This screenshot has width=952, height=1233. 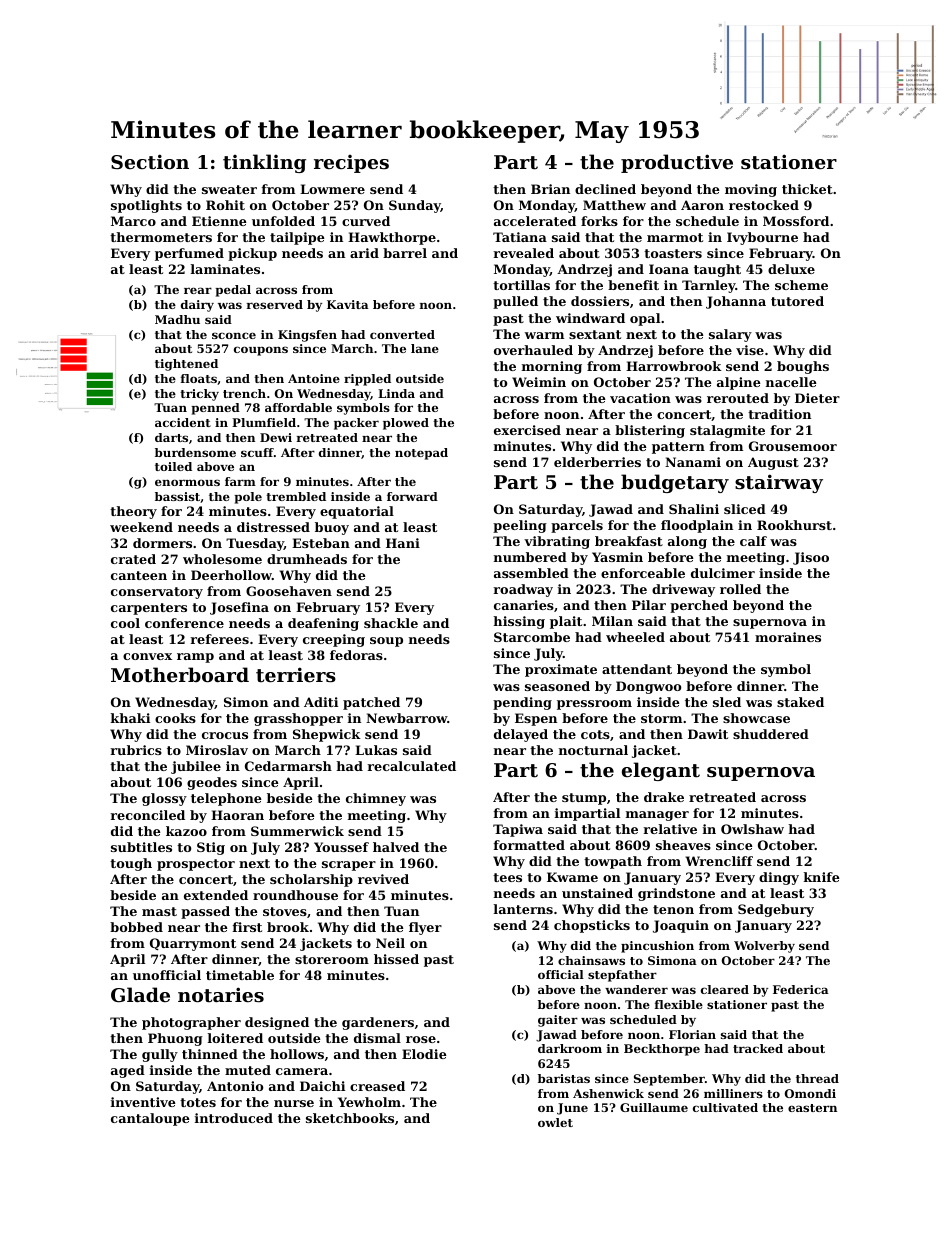 I want to click on tutored, so click(x=797, y=301).
